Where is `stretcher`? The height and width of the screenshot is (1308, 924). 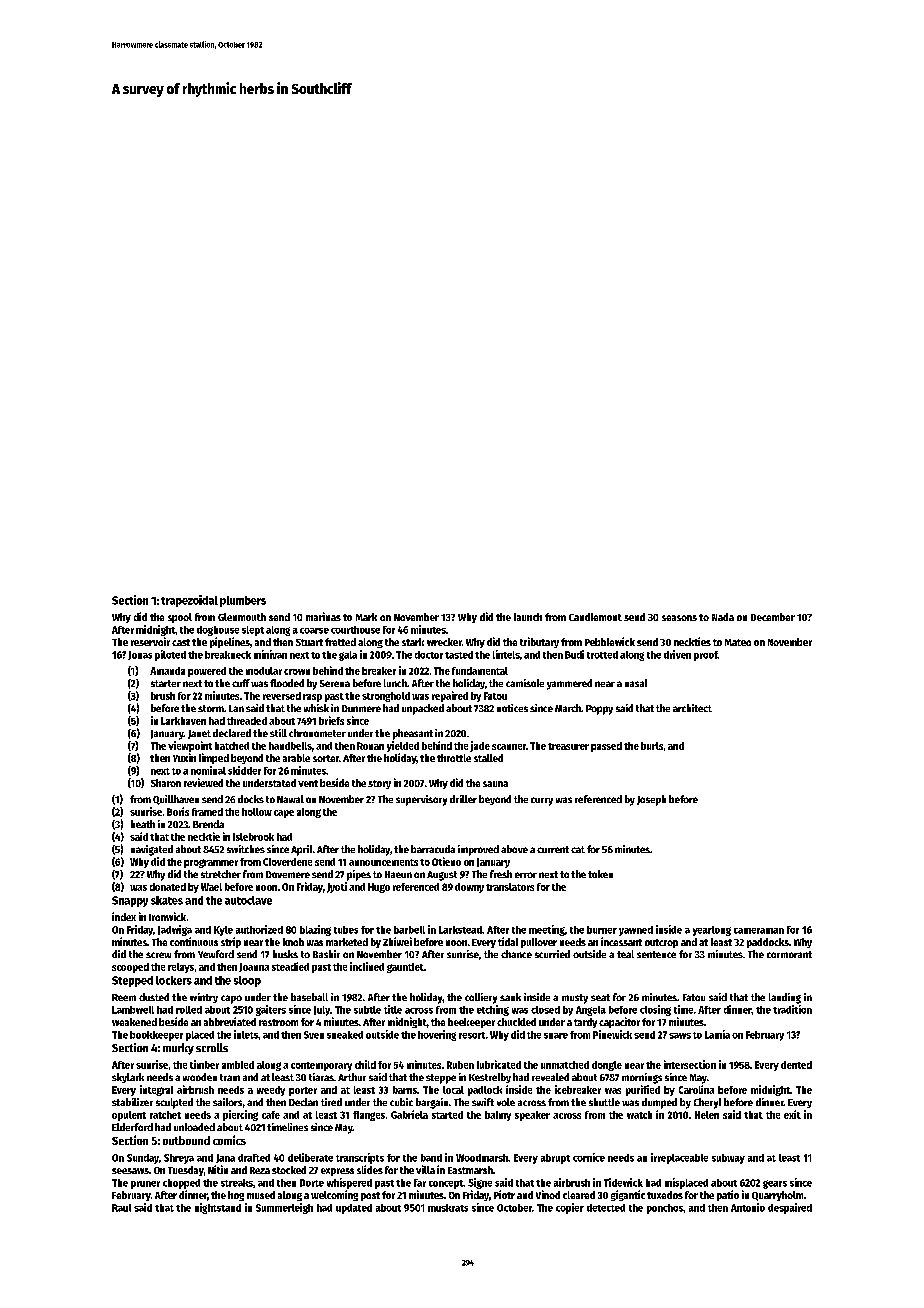 stretcher is located at coordinates (221, 874).
